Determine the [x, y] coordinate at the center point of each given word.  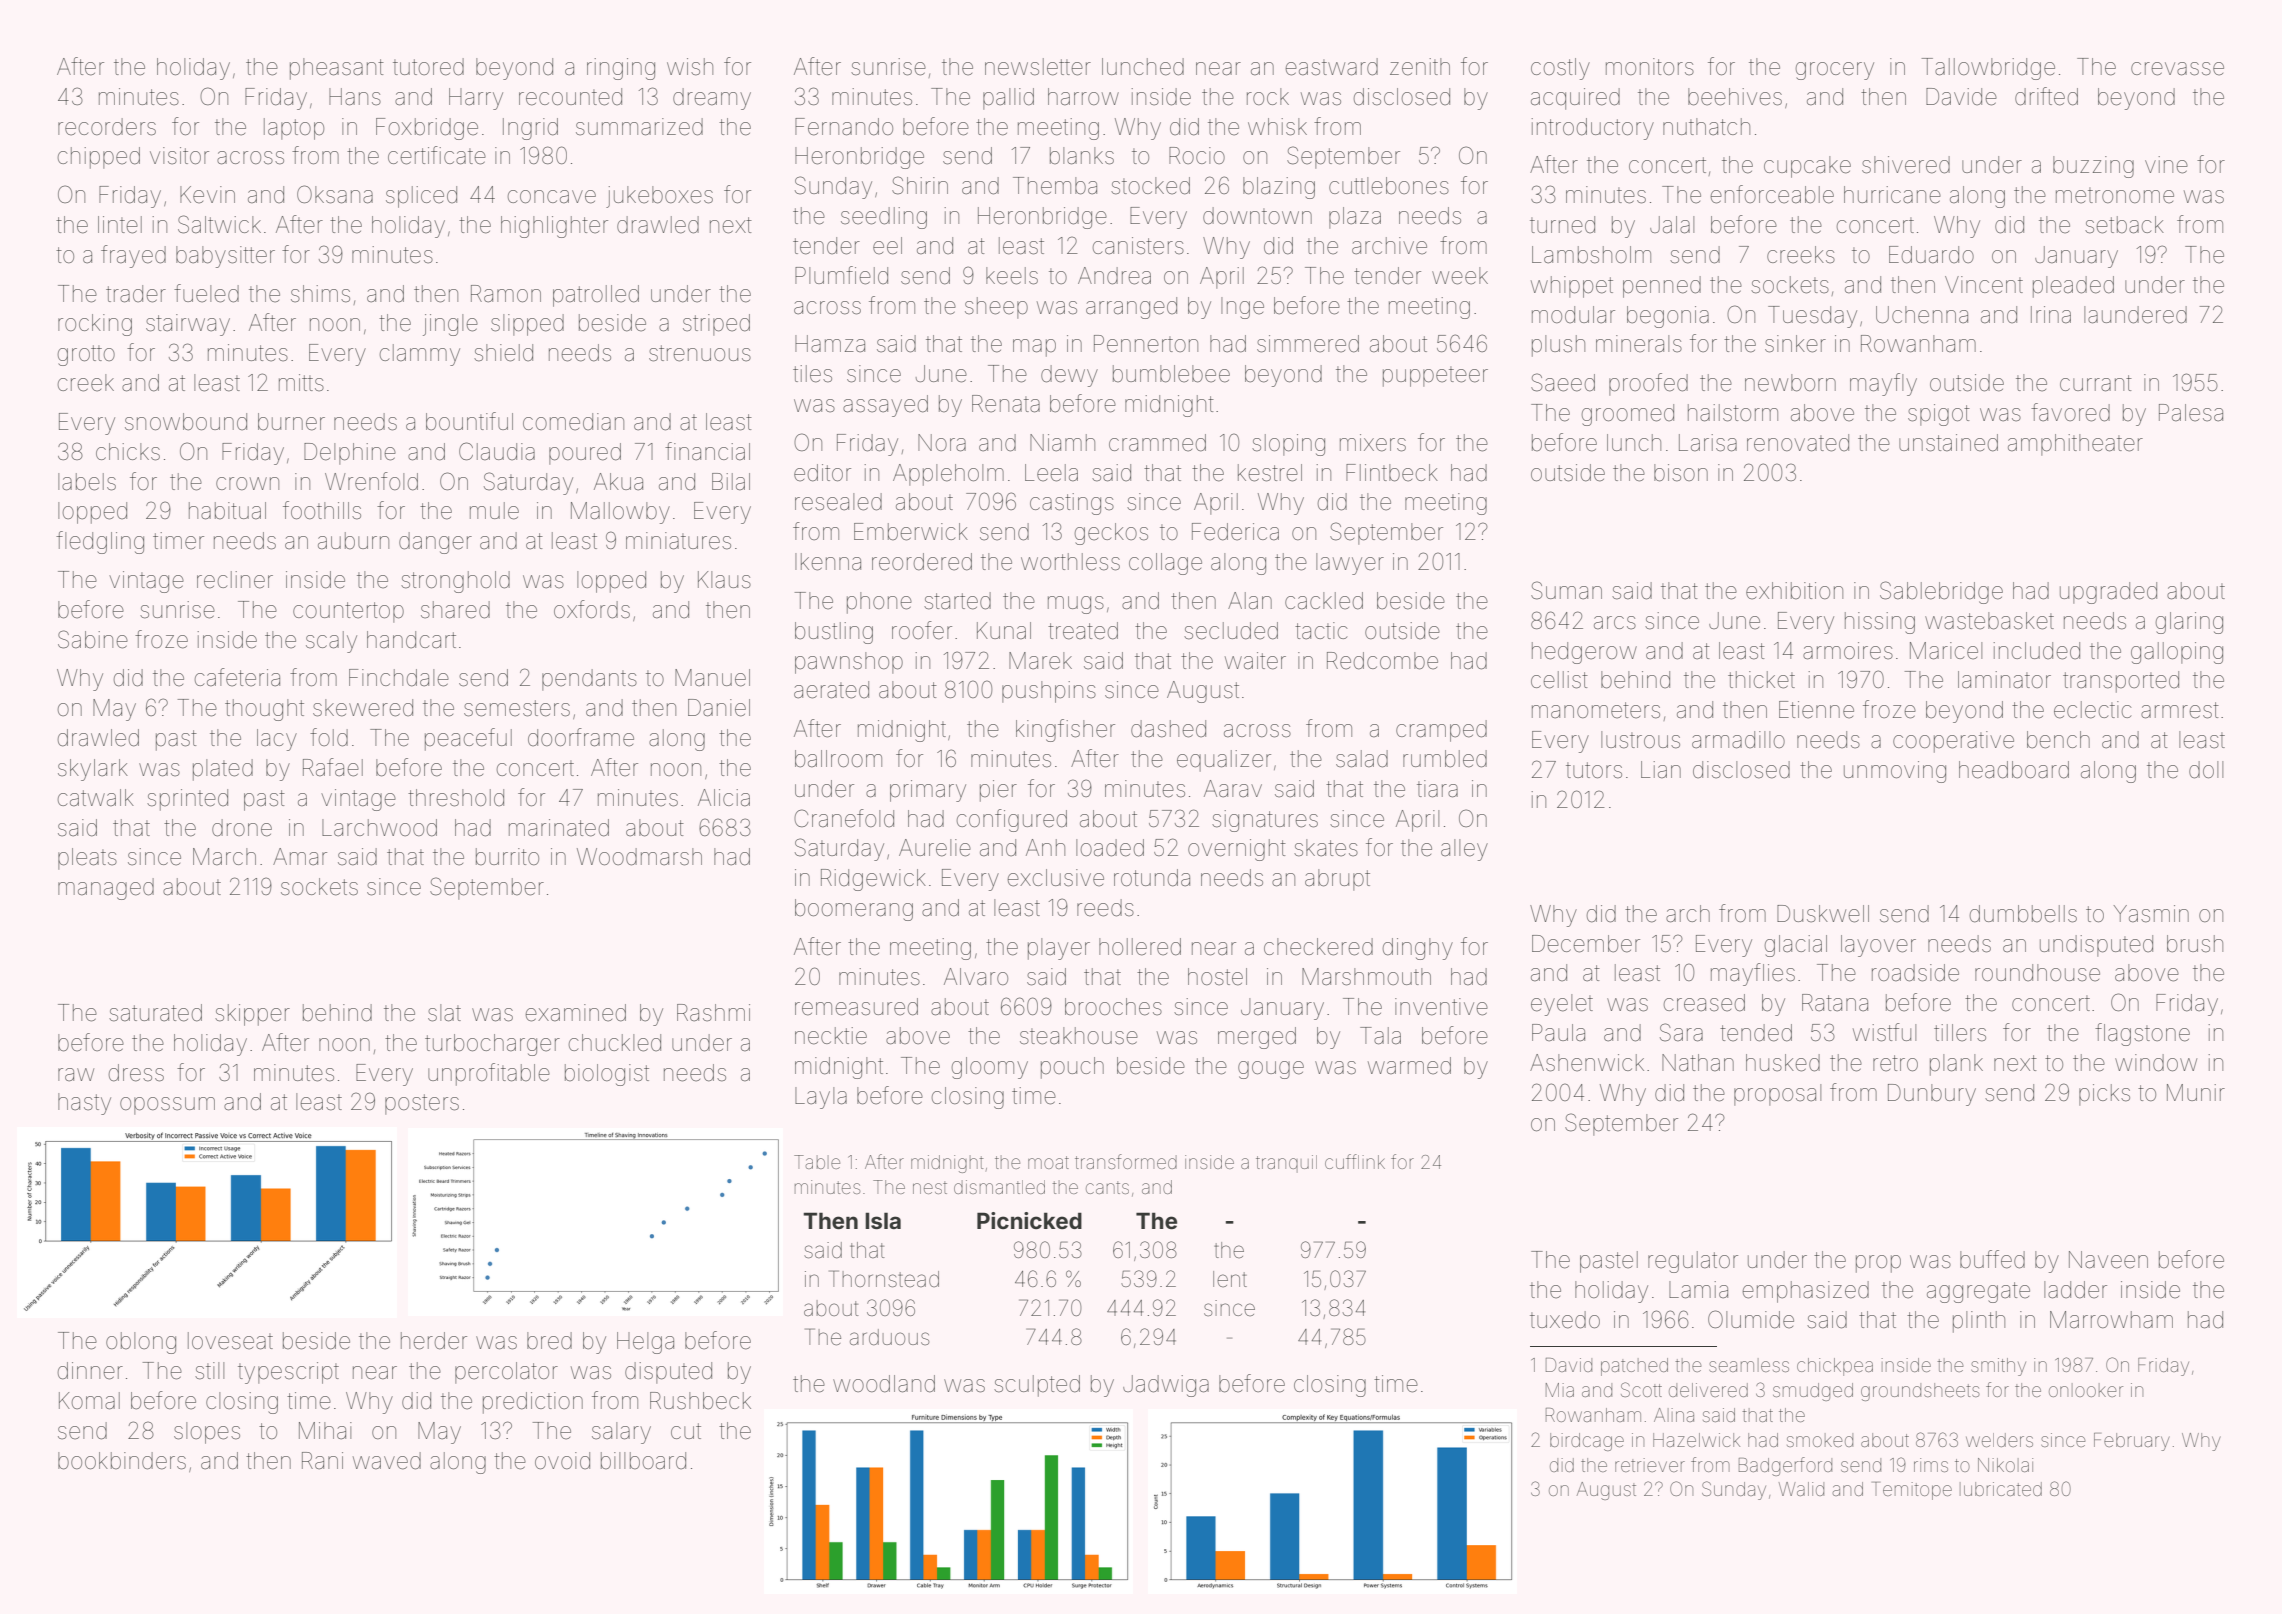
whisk [1277, 127]
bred [549, 1341]
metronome [2115, 195]
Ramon [506, 294]
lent [1230, 1279]
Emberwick [911, 532]
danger [435, 543]
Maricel [1946, 651]
